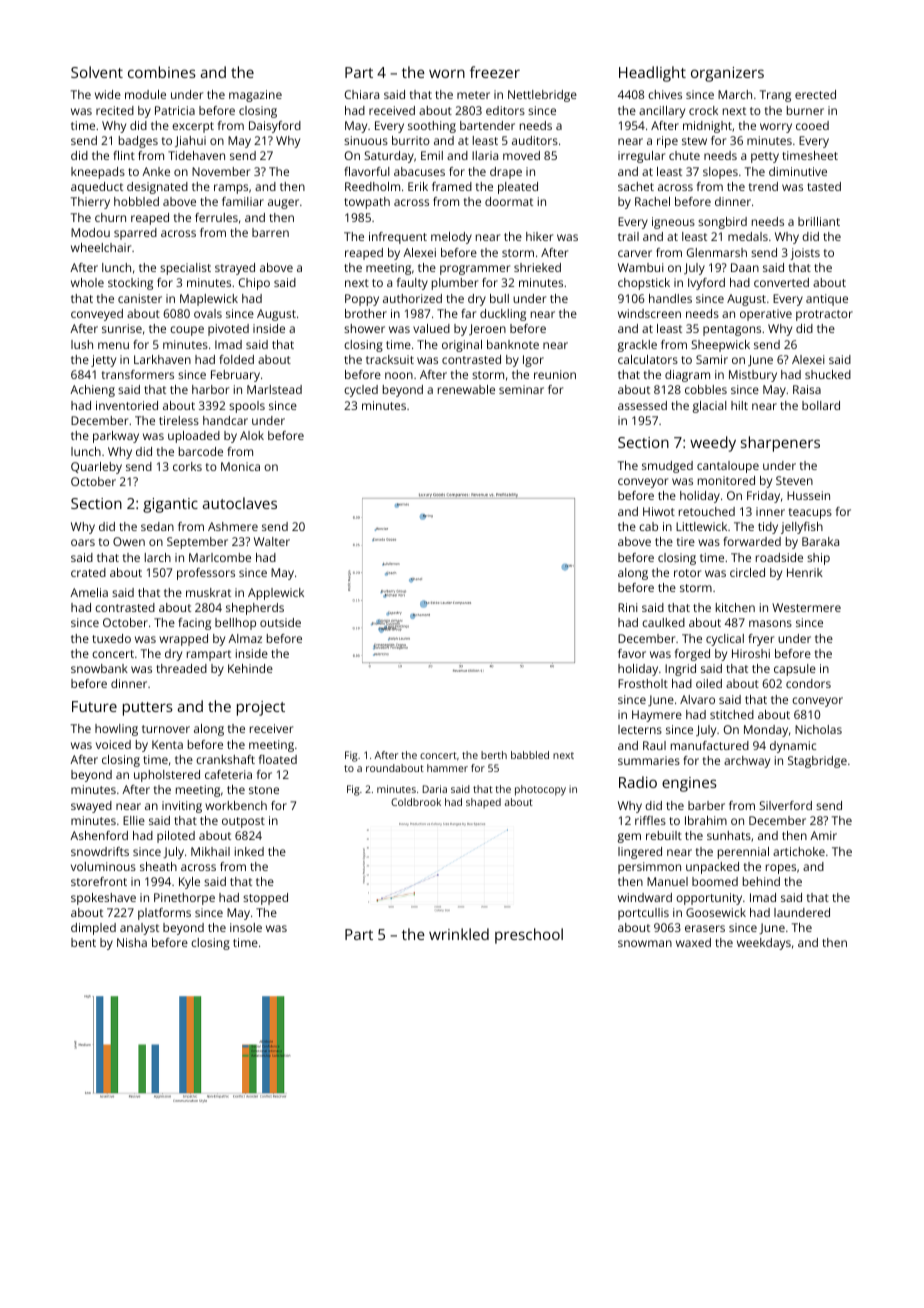  What do you see at coordinates (652, 74) in the page?
I see `Headlight` at bounding box center [652, 74].
